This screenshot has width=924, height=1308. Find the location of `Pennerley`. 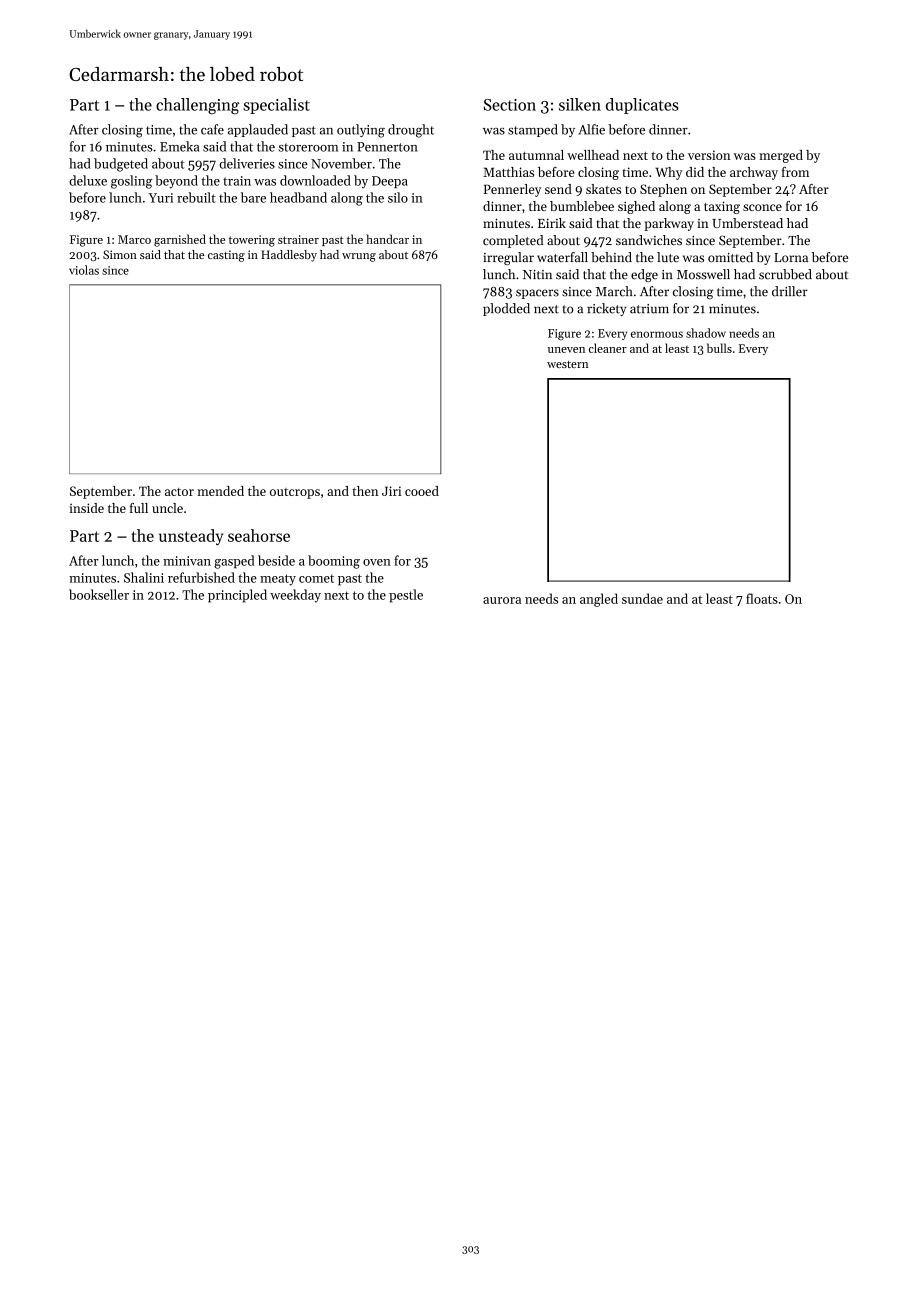

Pennerley is located at coordinates (512, 190).
